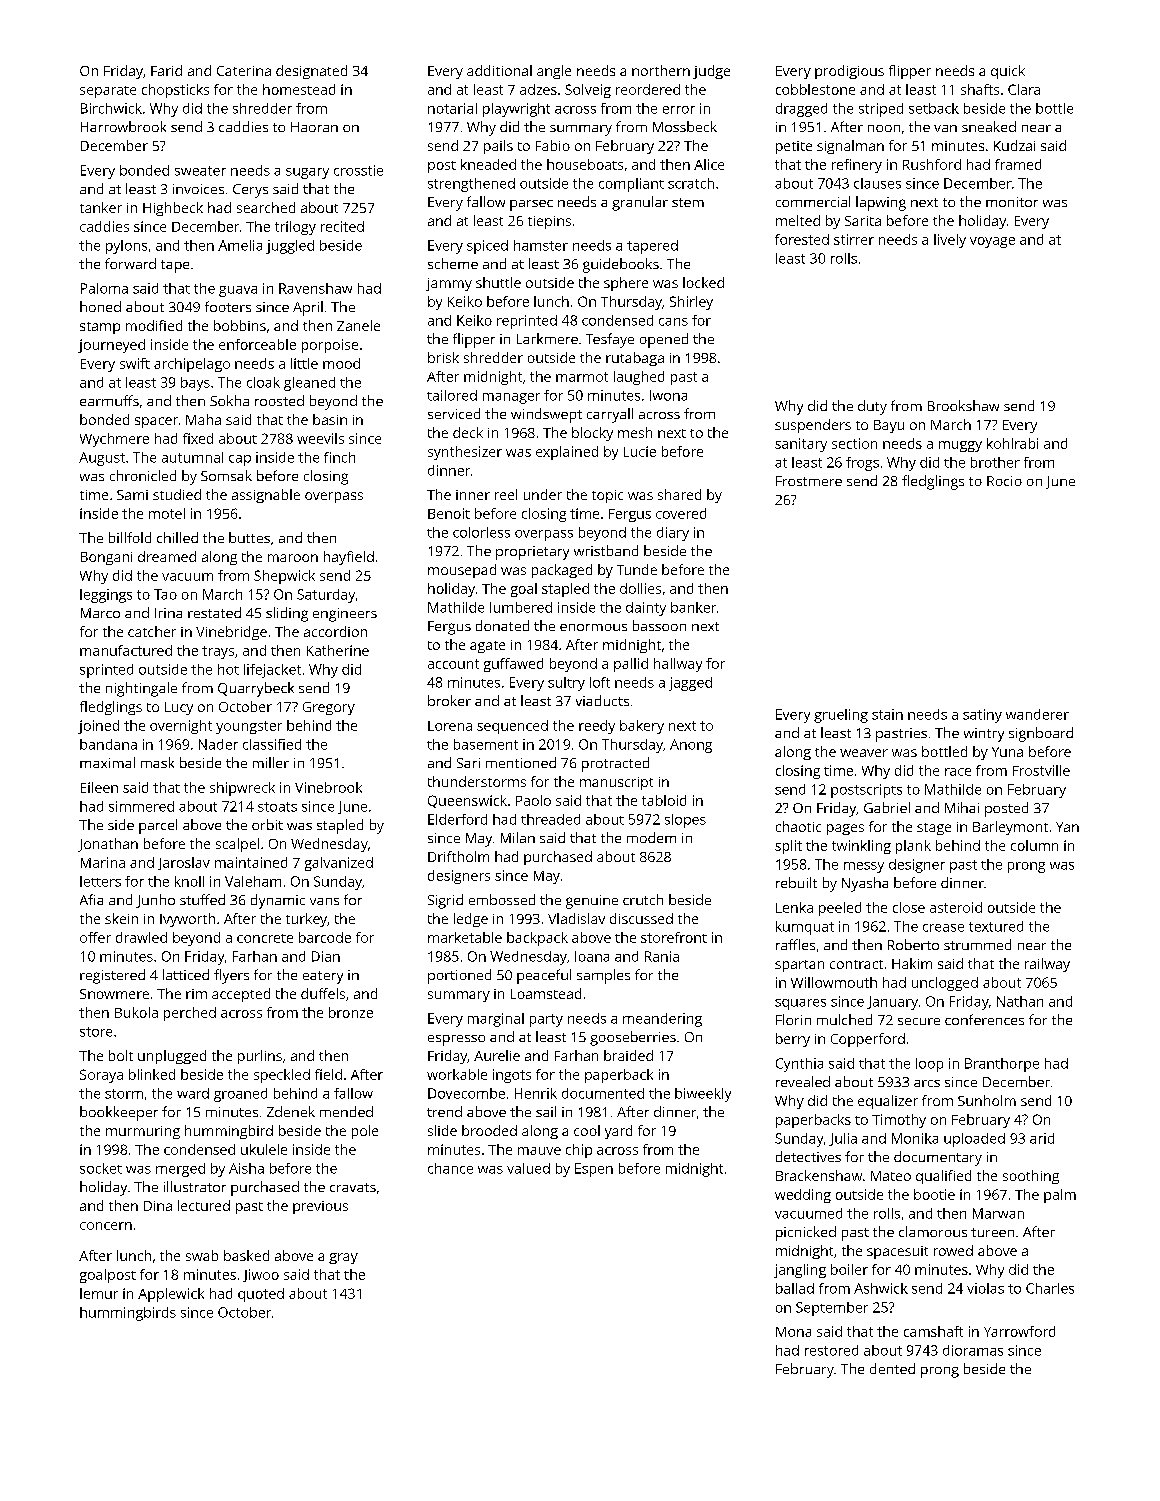 The image size is (1160, 1501). What do you see at coordinates (841, 716) in the screenshot?
I see `grueling` at bounding box center [841, 716].
